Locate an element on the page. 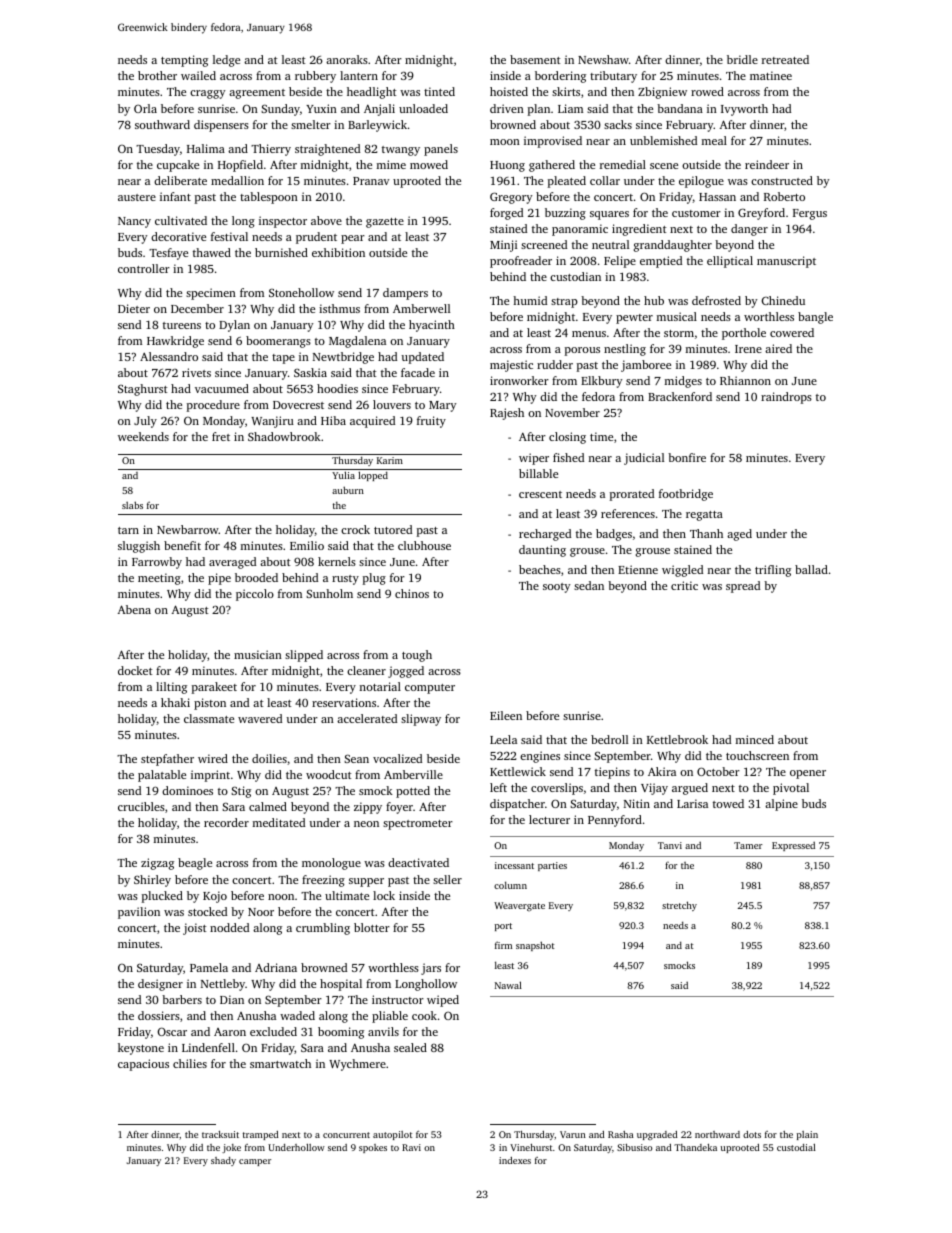 Image resolution: width=952 pixels, height=1233 pixels. updated is located at coordinates (422, 358).
